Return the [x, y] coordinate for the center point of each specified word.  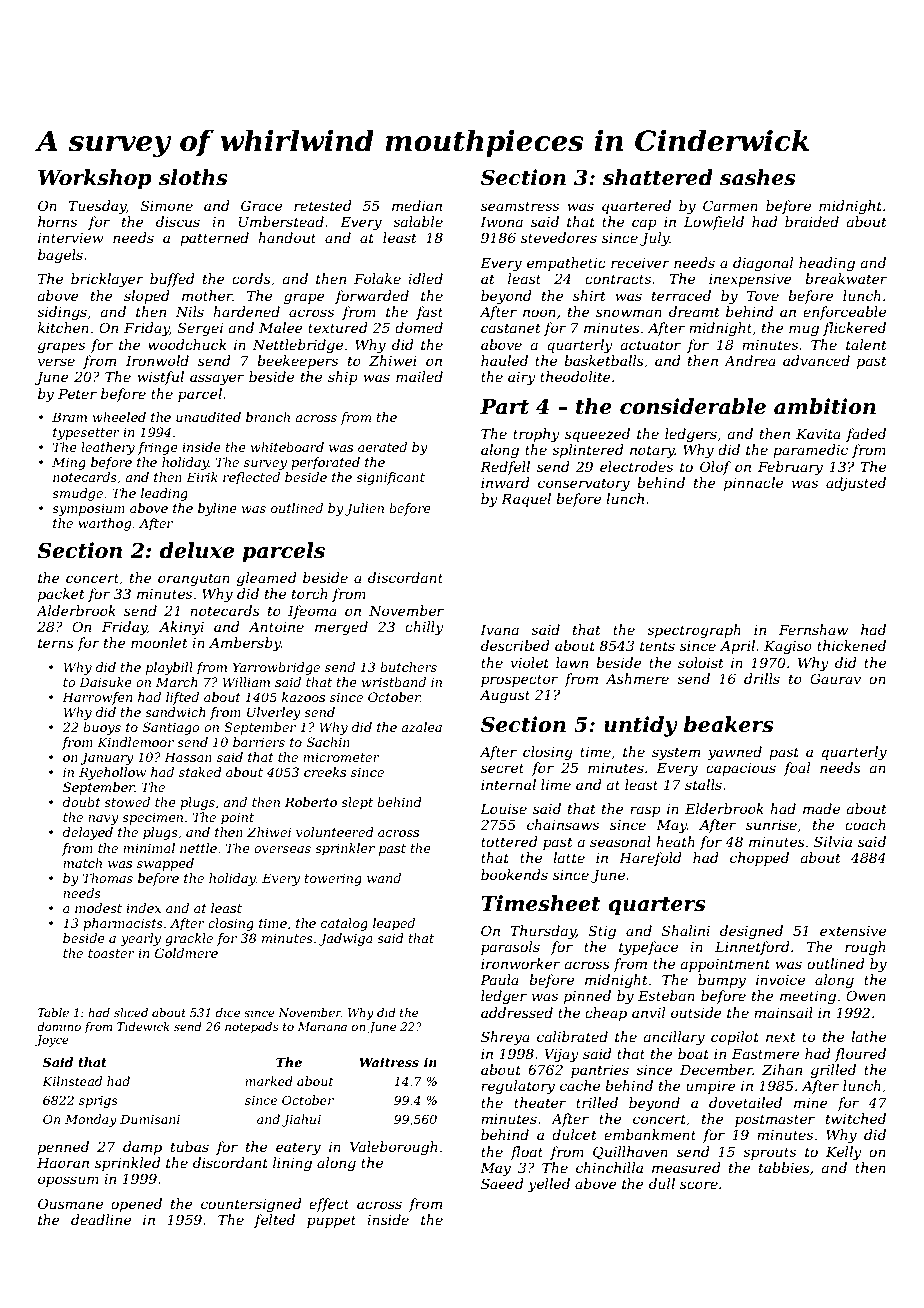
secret [502, 768]
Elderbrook [724, 808]
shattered [658, 177]
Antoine [276, 627]
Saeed [502, 1183]
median [417, 205]
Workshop [95, 179]
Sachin [328, 742]
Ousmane [70, 1203]
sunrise [771, 825]
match [82, 863]
